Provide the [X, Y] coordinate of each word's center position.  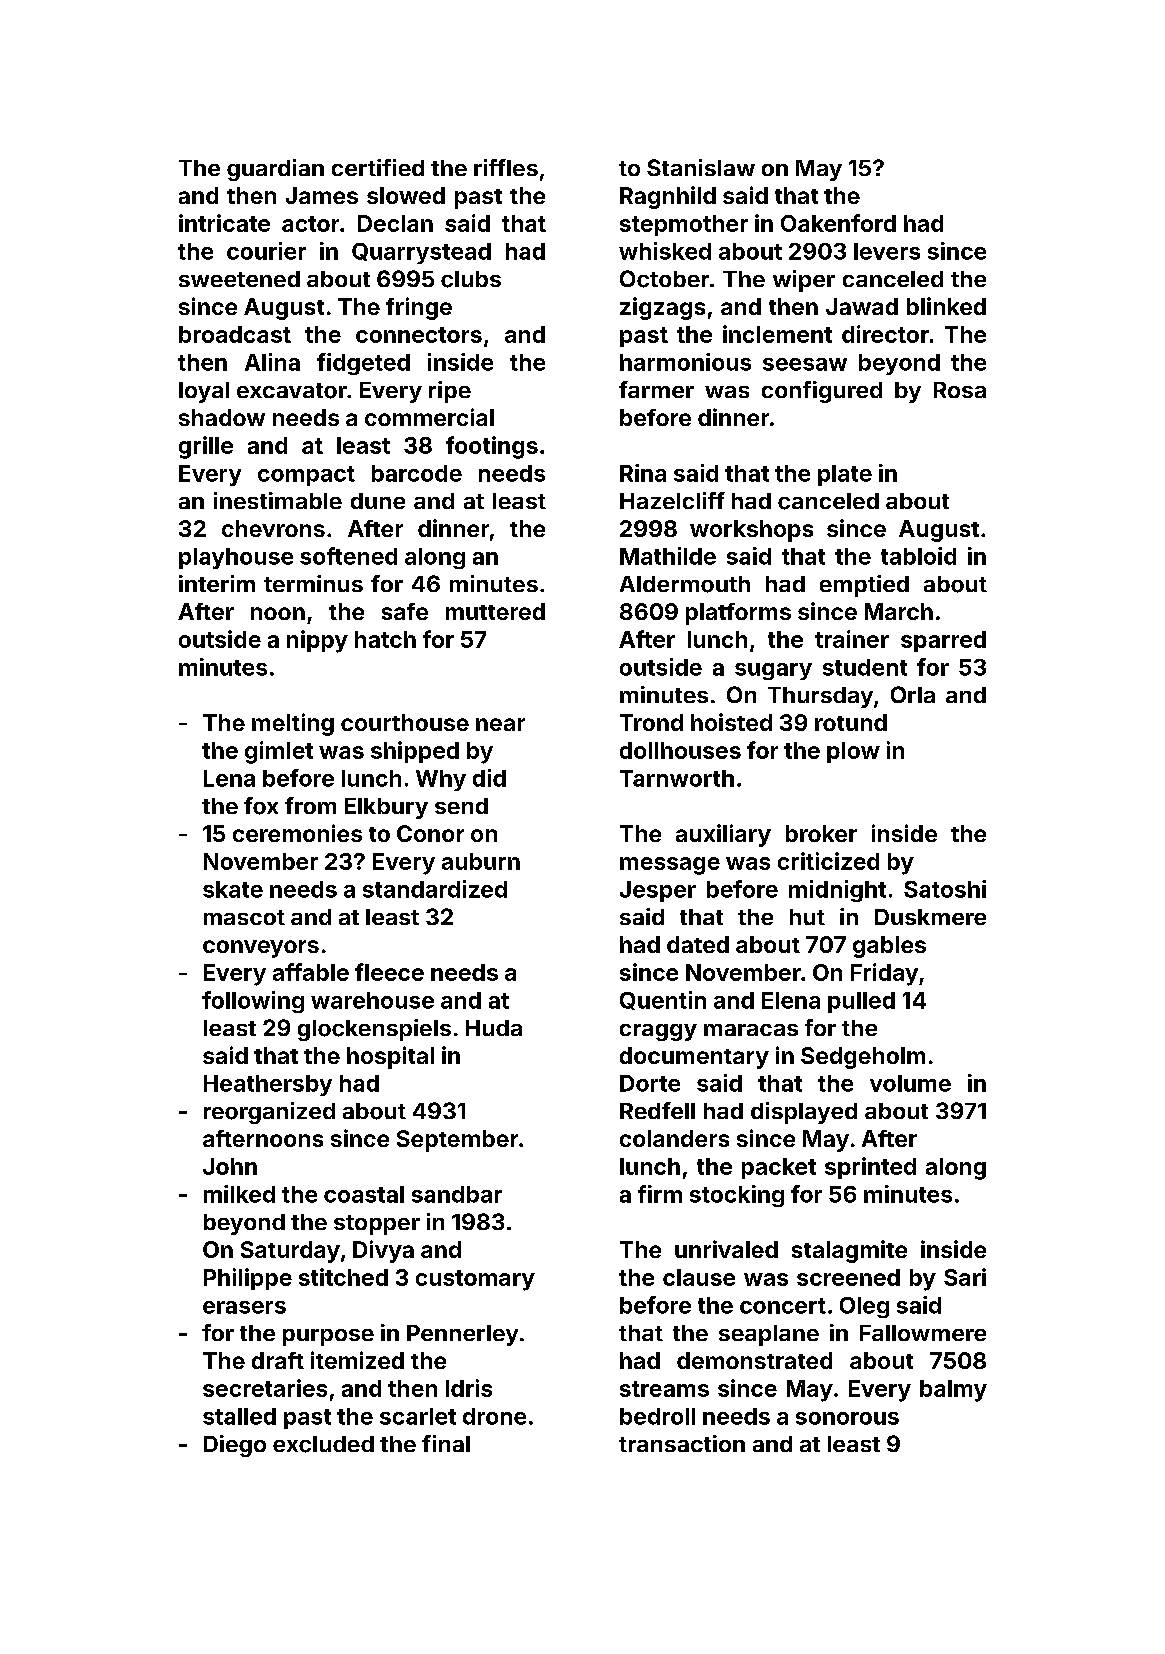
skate [233, 889]
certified [378, 167]
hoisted [731, 722]
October [664, 279]
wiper [804, 281]
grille [206, 447]
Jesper [658, 891]
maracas [751, 1030]
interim [217, 583]
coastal [364, 1194]
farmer [656, 389]
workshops [751, 531]
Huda [494, 1028]
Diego [235, 1446]
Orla [913, 694]
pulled [861, 1002]
